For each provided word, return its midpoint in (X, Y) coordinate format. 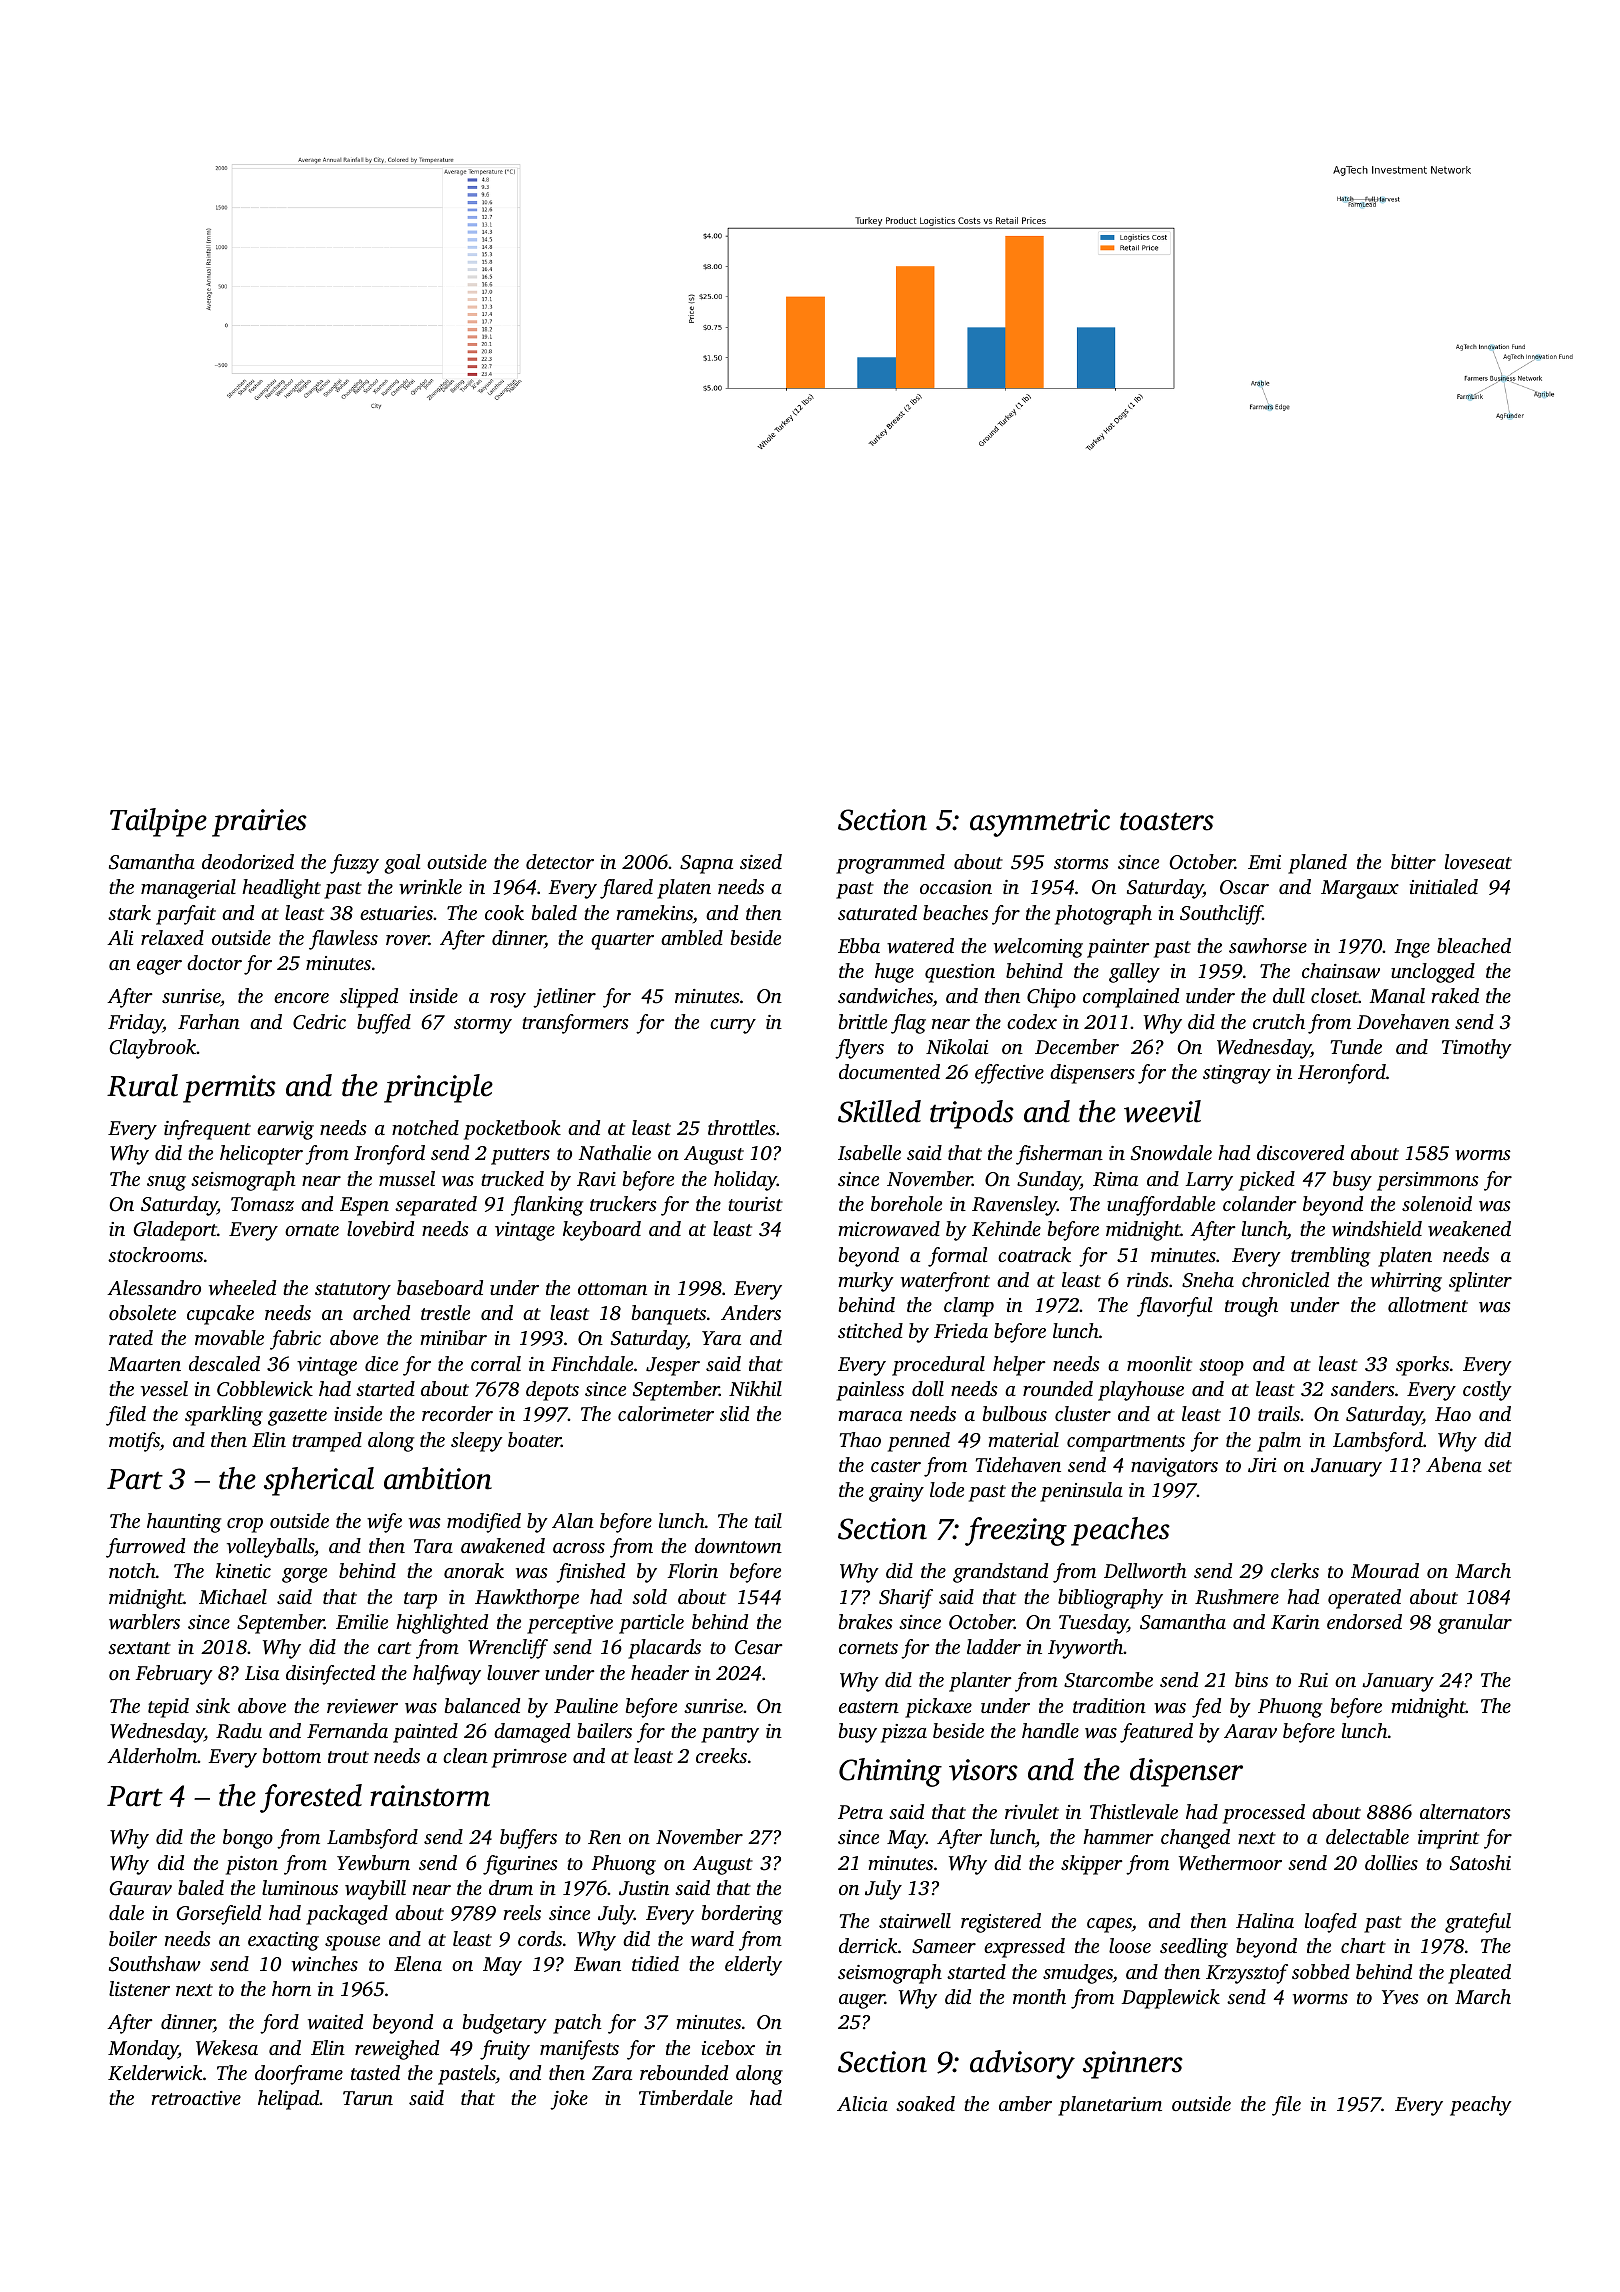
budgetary (505, 2024)
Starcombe (1108, 1680)
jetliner (564, 998)
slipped (369, 998)
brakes (866, 1621)
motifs (134, 1442)
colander (1260, 1203)
